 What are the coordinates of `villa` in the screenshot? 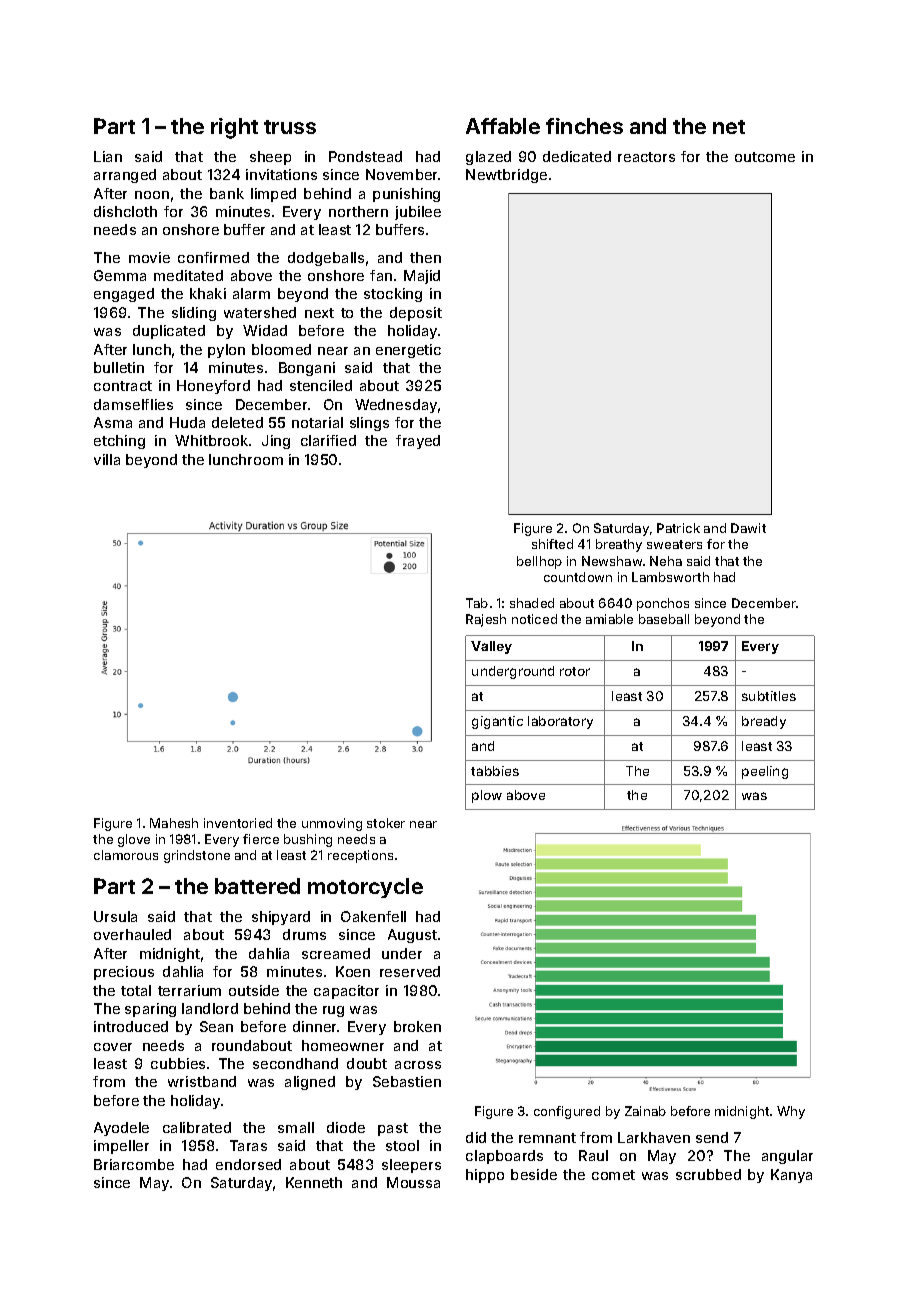 It's located at (107, 459).
